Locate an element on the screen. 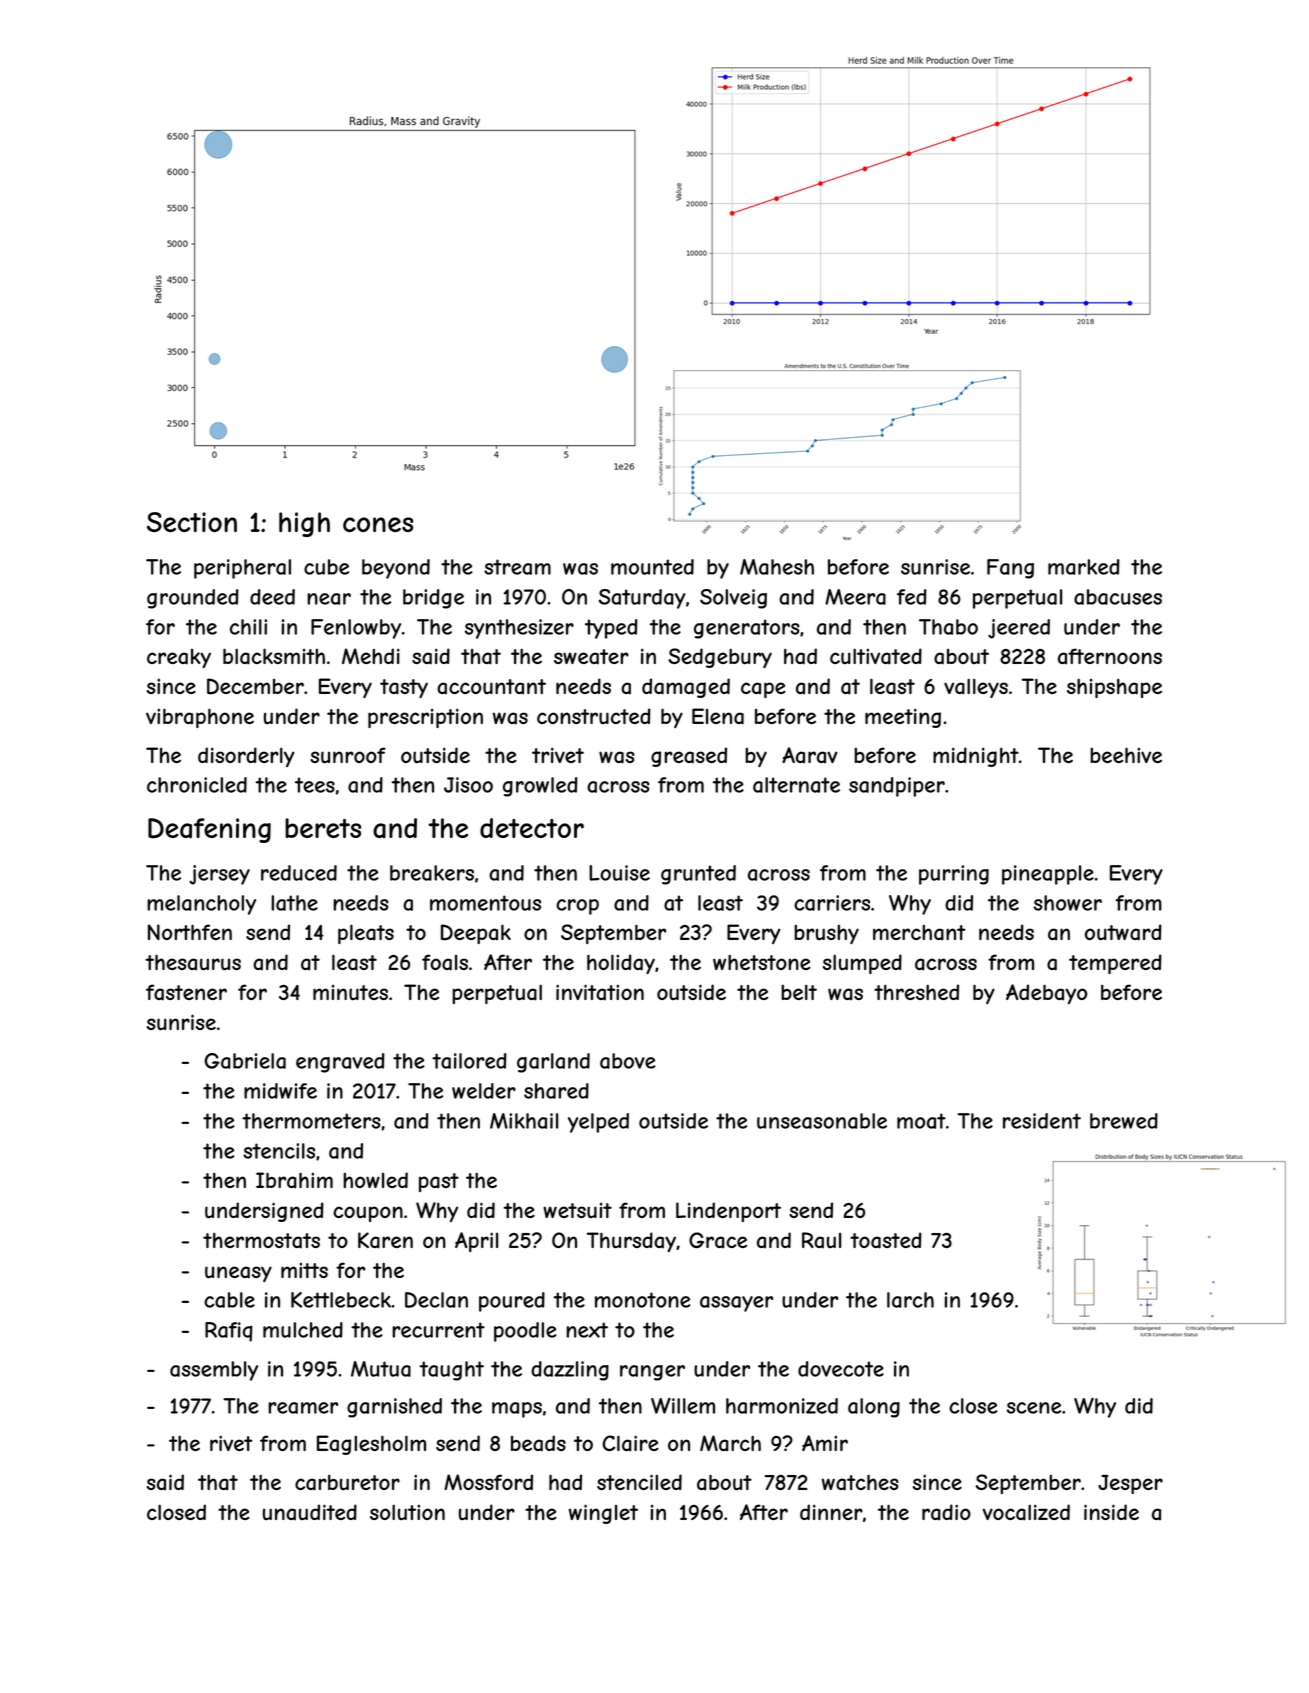 Image resolution: width=1309 pixels, height=1693 pixels. jersey is located at coordinates (219, 875).
